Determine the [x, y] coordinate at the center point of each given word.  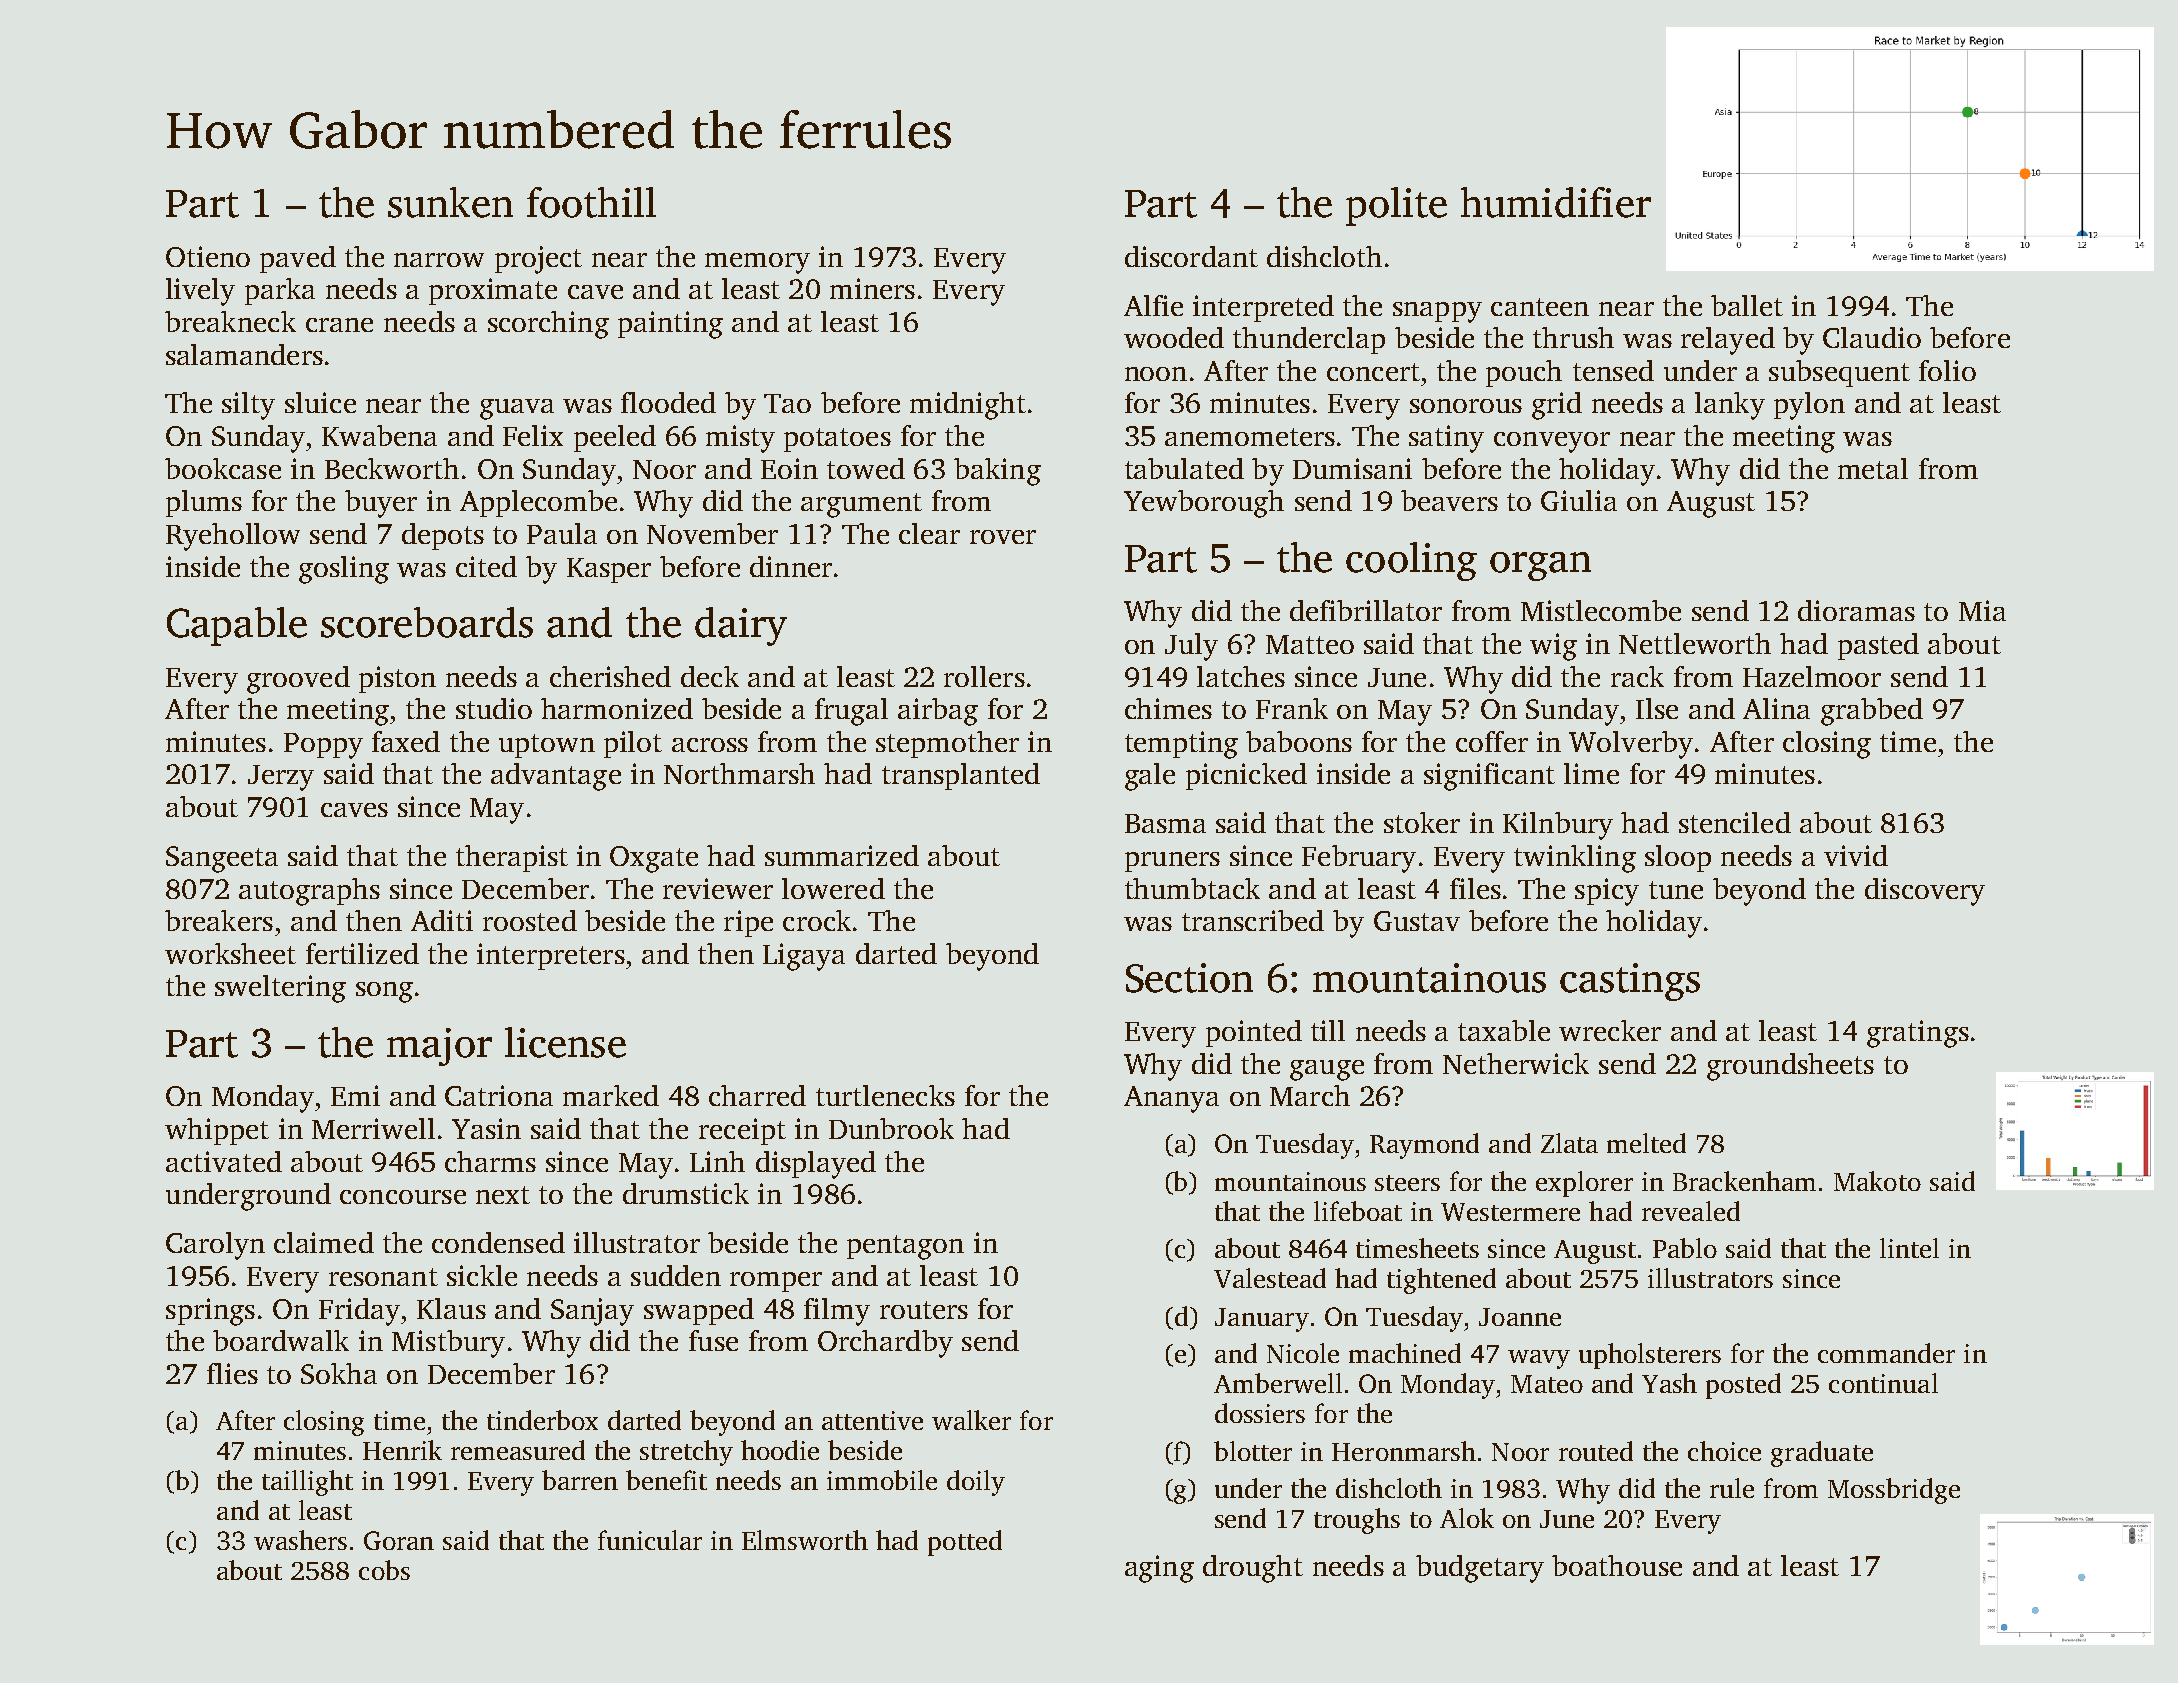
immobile [882, 1480]
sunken [450, 202]
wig [1553, 647]
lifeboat [1358, 1211]
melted [1646, 1143]
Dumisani [1352, 468]
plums [204, 503]
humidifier [1556, 202]
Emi [355, 1095]
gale [1150, 777]
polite [1396, 206]
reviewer [718, 888]
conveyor [1552, 442]
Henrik [402, 1450]
